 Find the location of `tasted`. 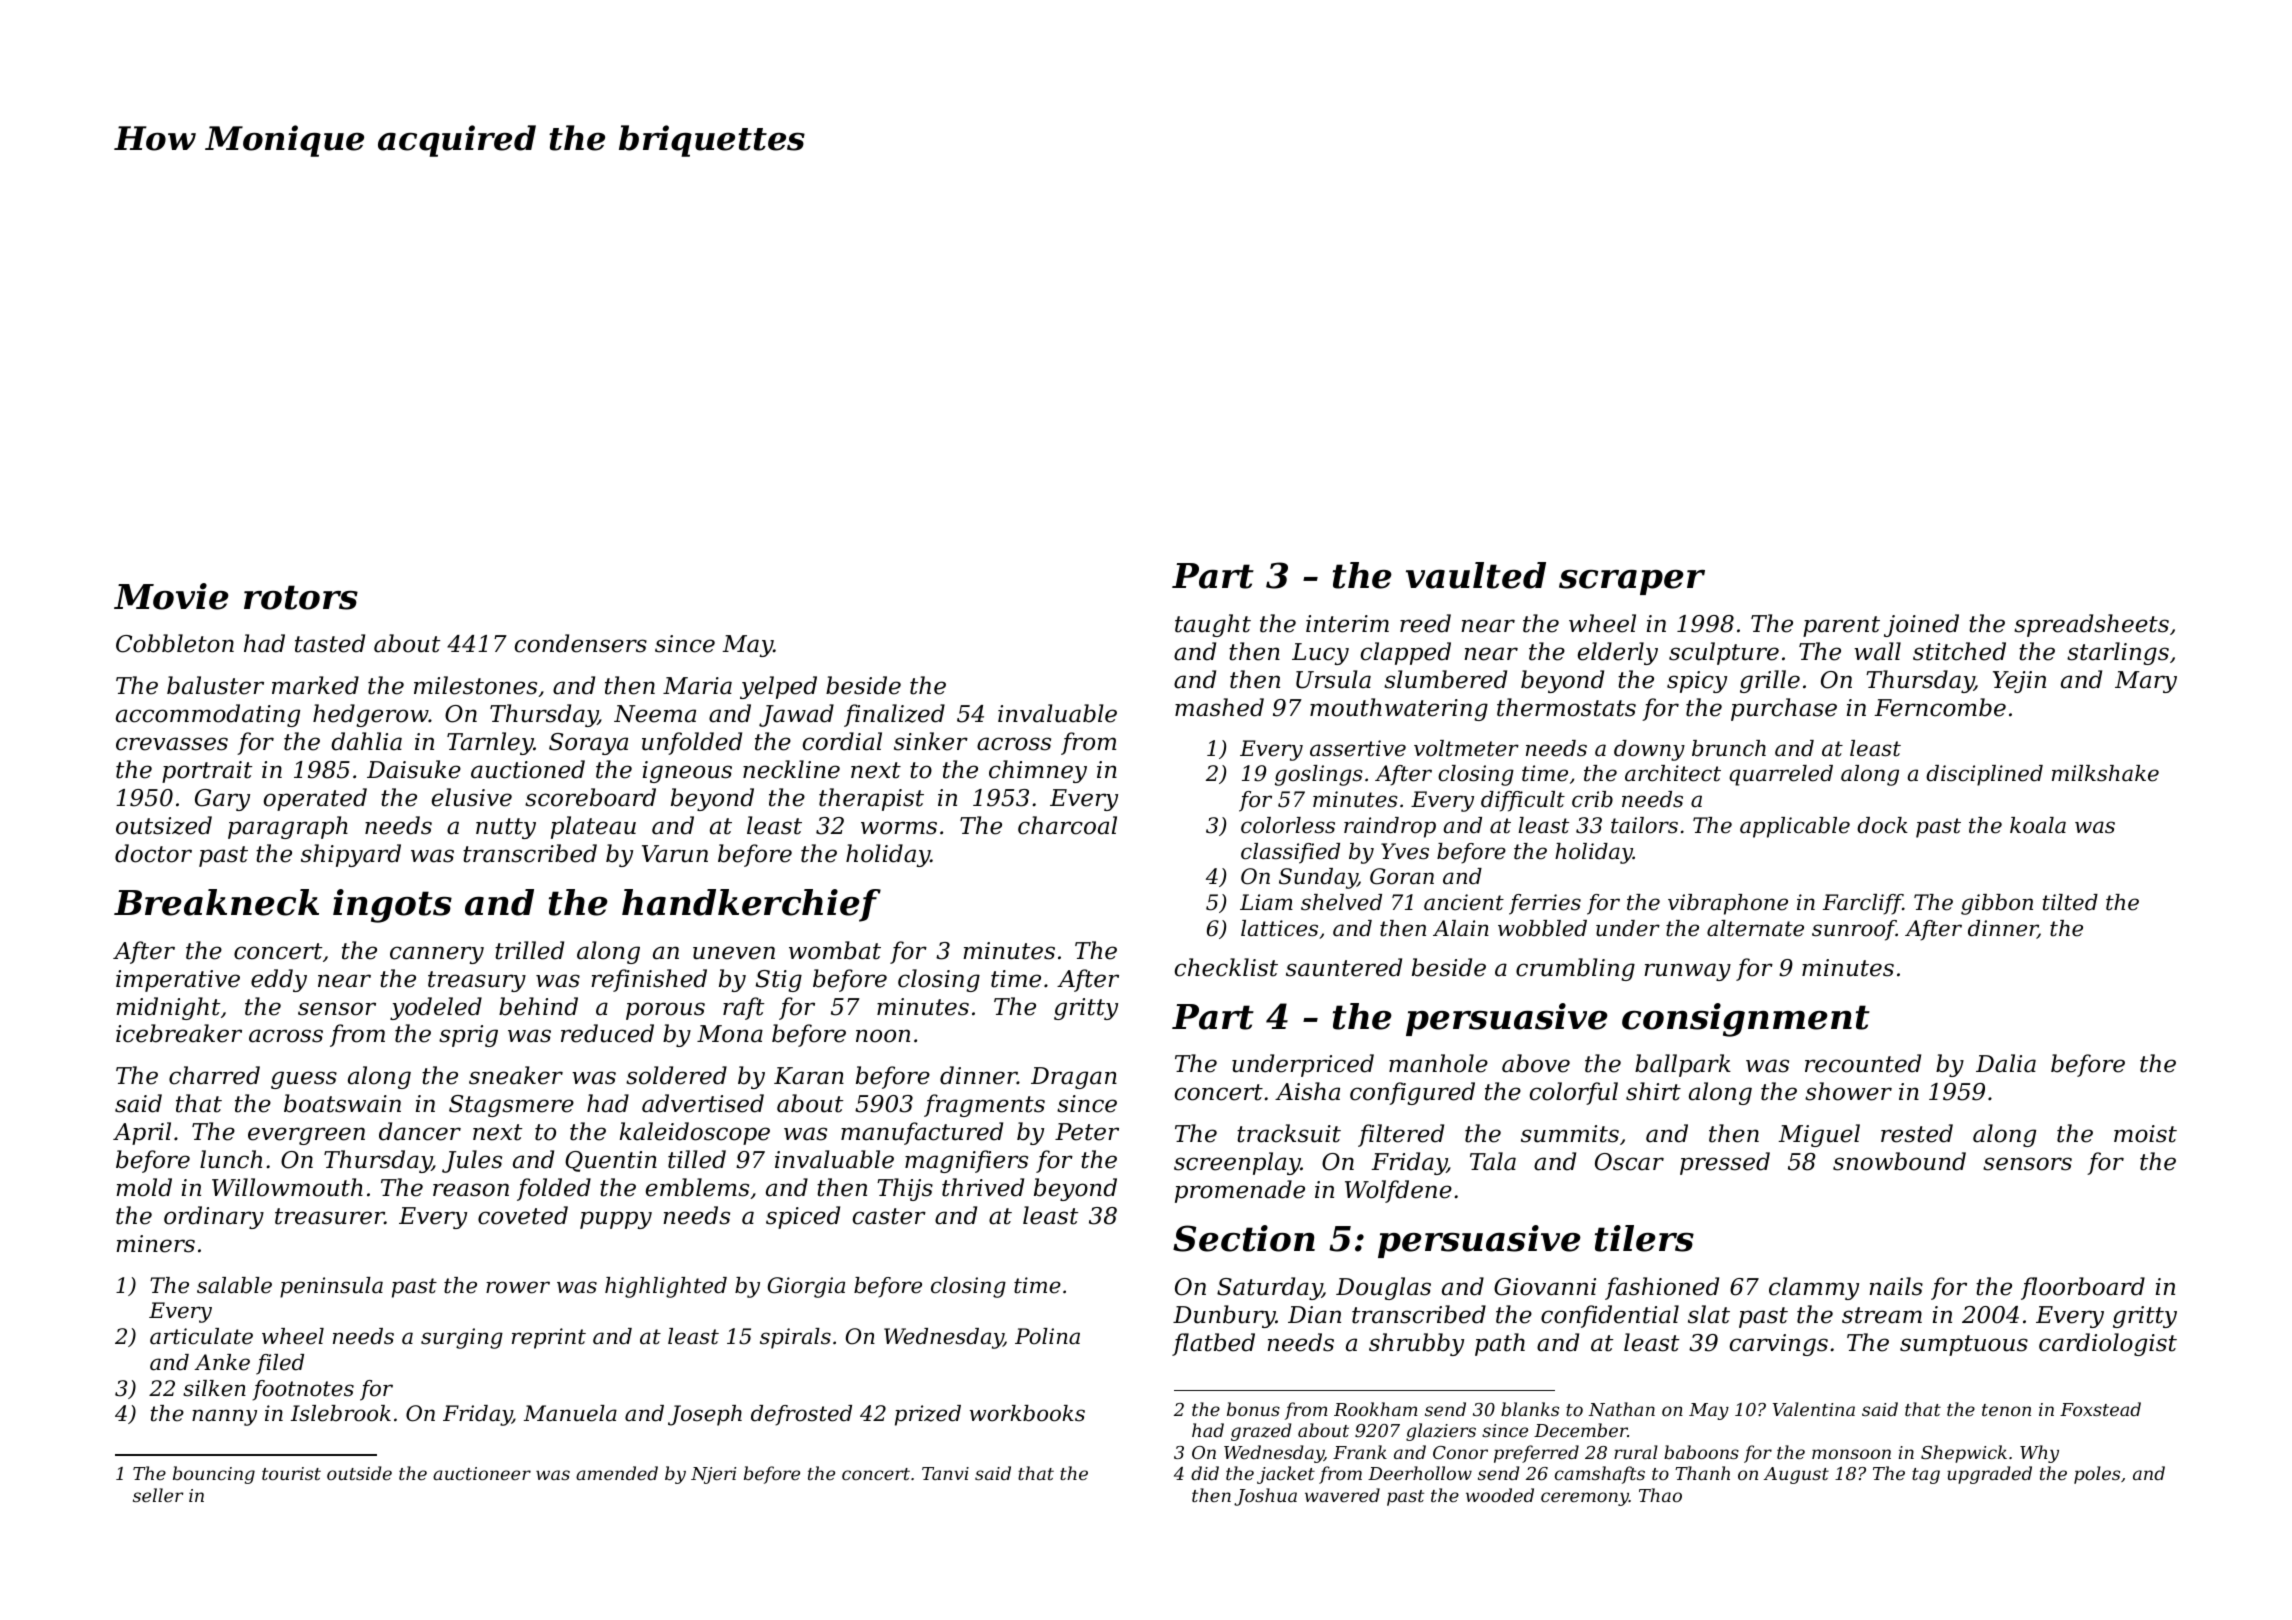

tasted is located at coordinates (330, 643).
